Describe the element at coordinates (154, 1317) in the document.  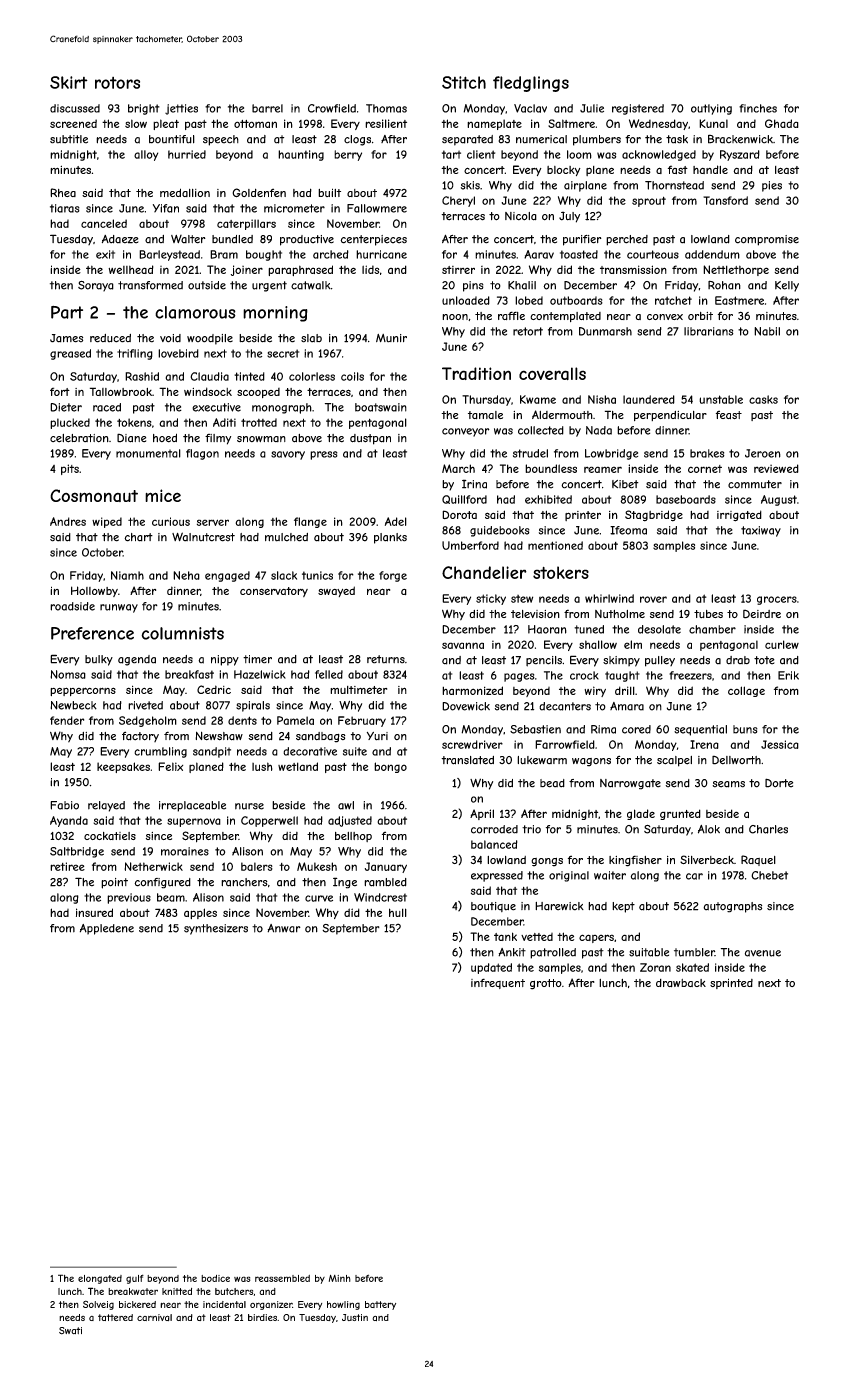
I see `carnival` at that location.
